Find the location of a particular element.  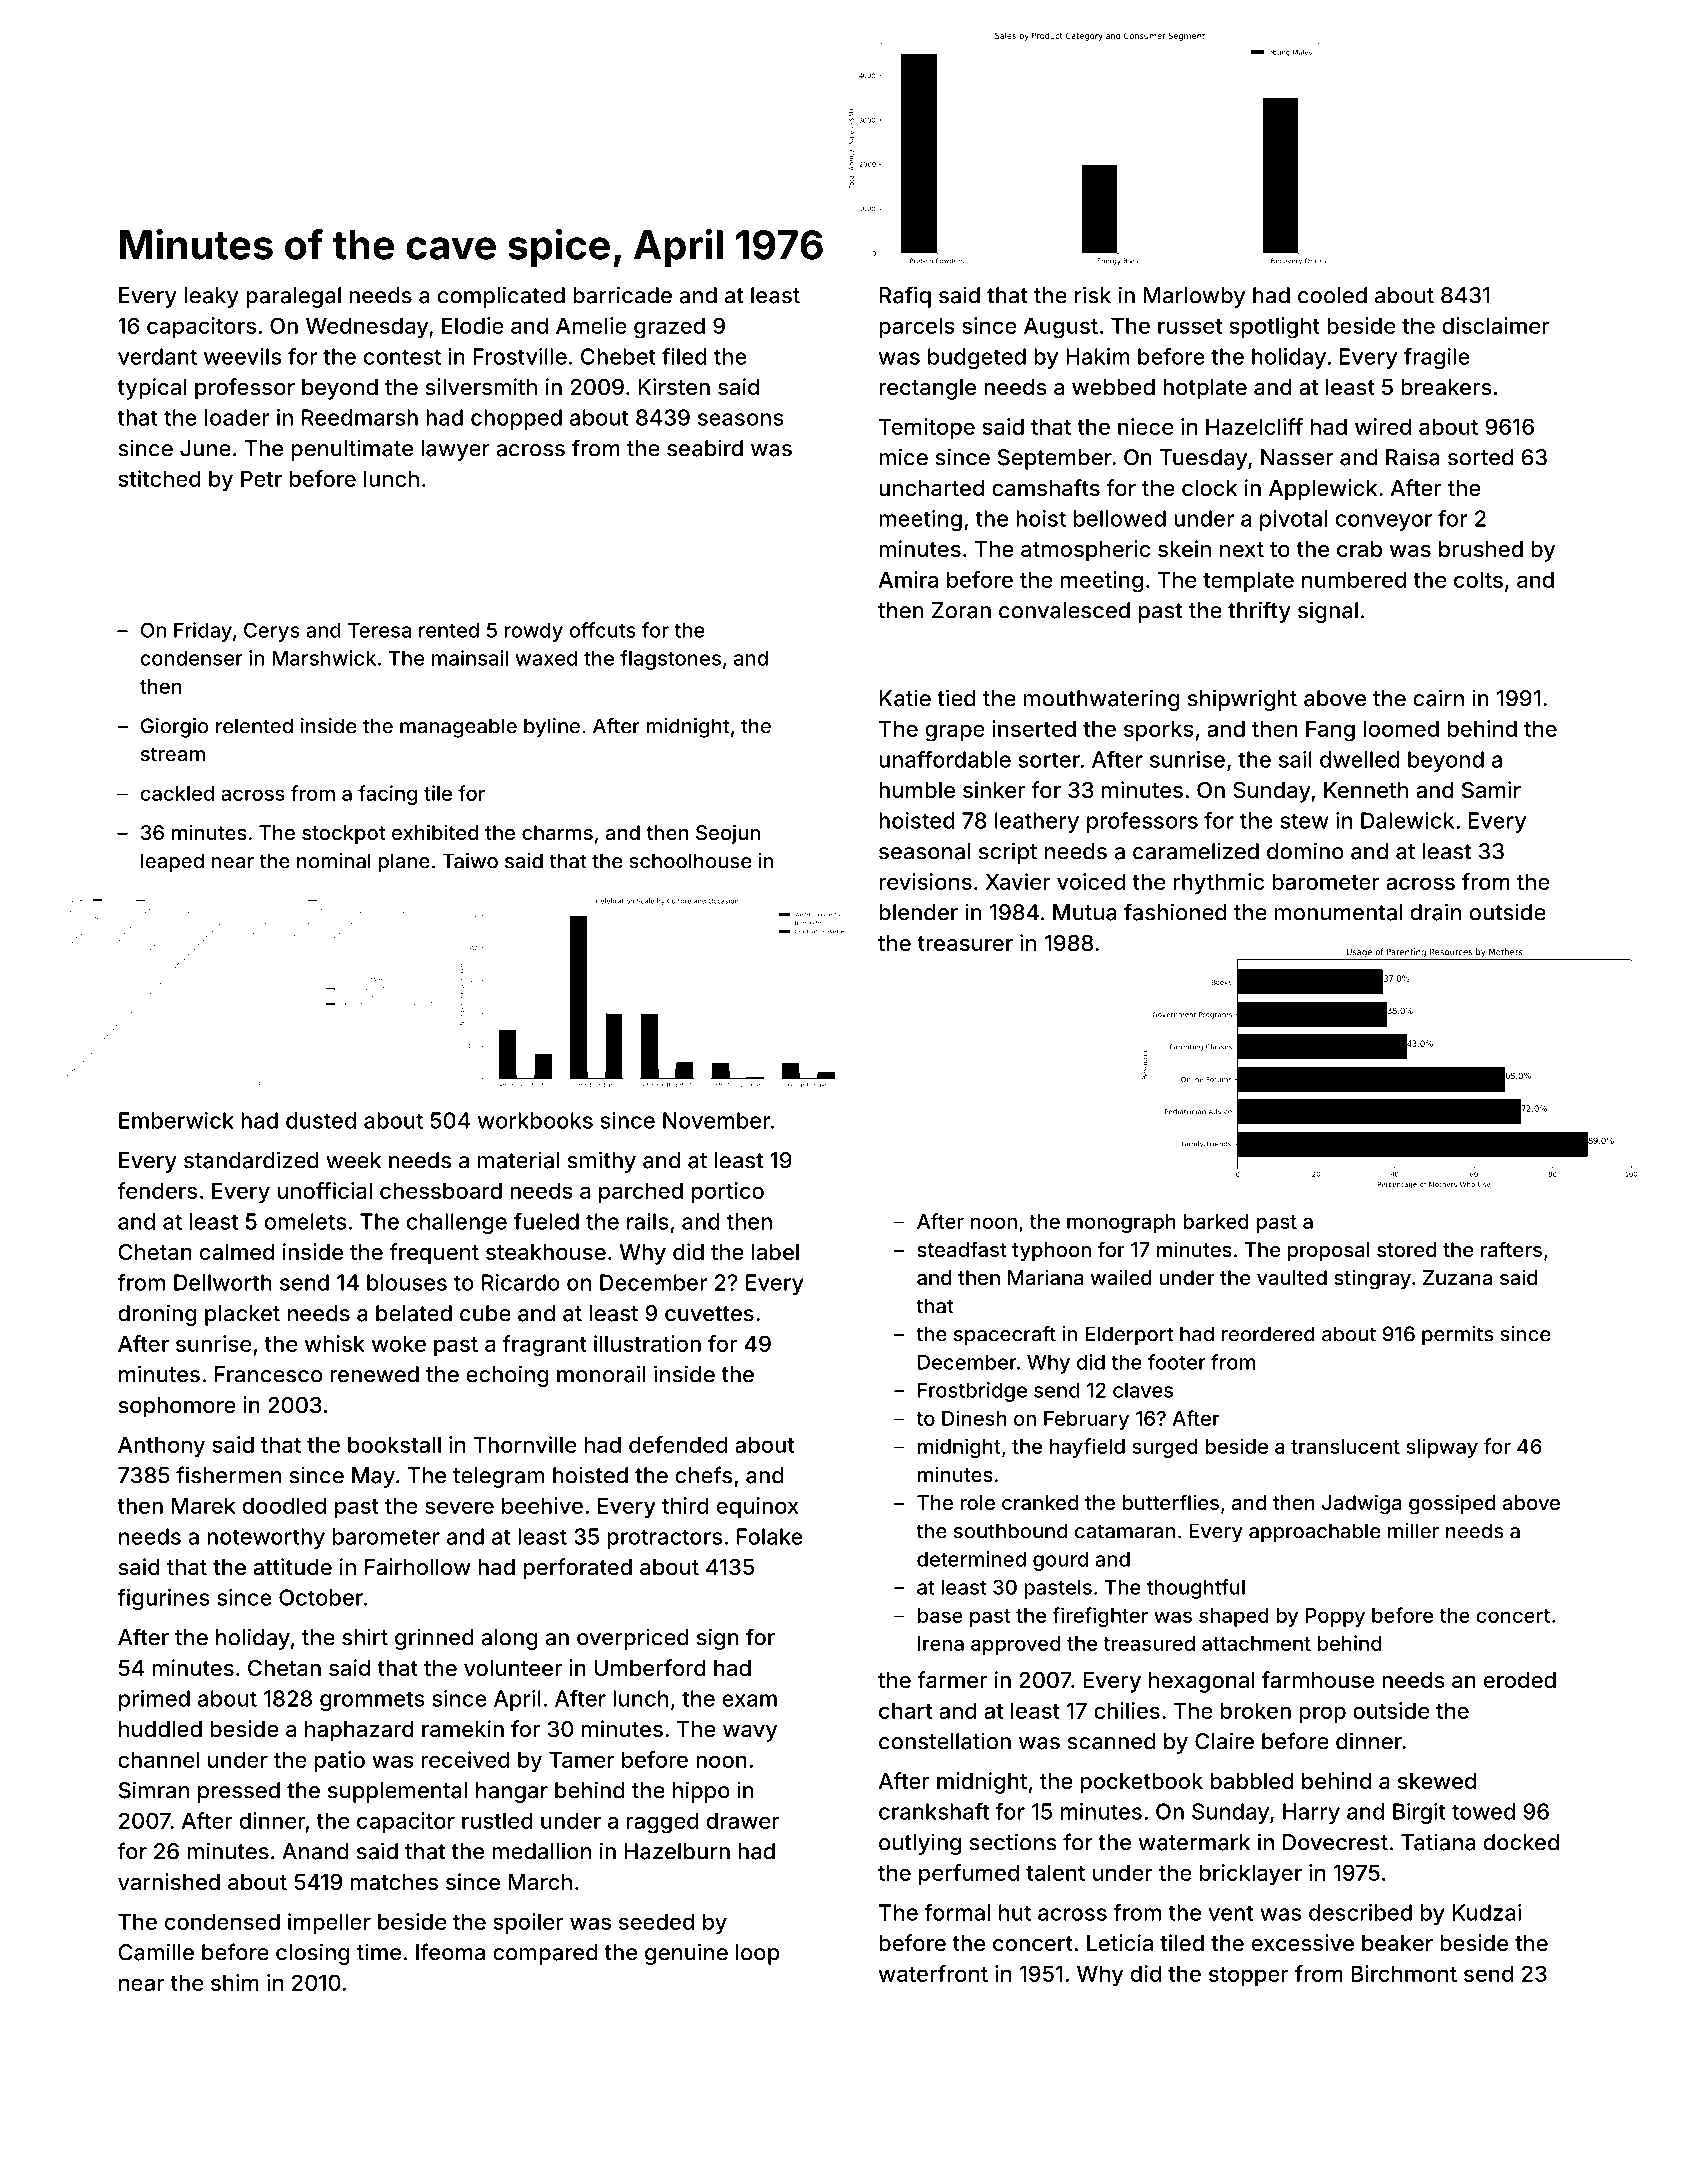

drawer is located at coordinates (743, 1820).
